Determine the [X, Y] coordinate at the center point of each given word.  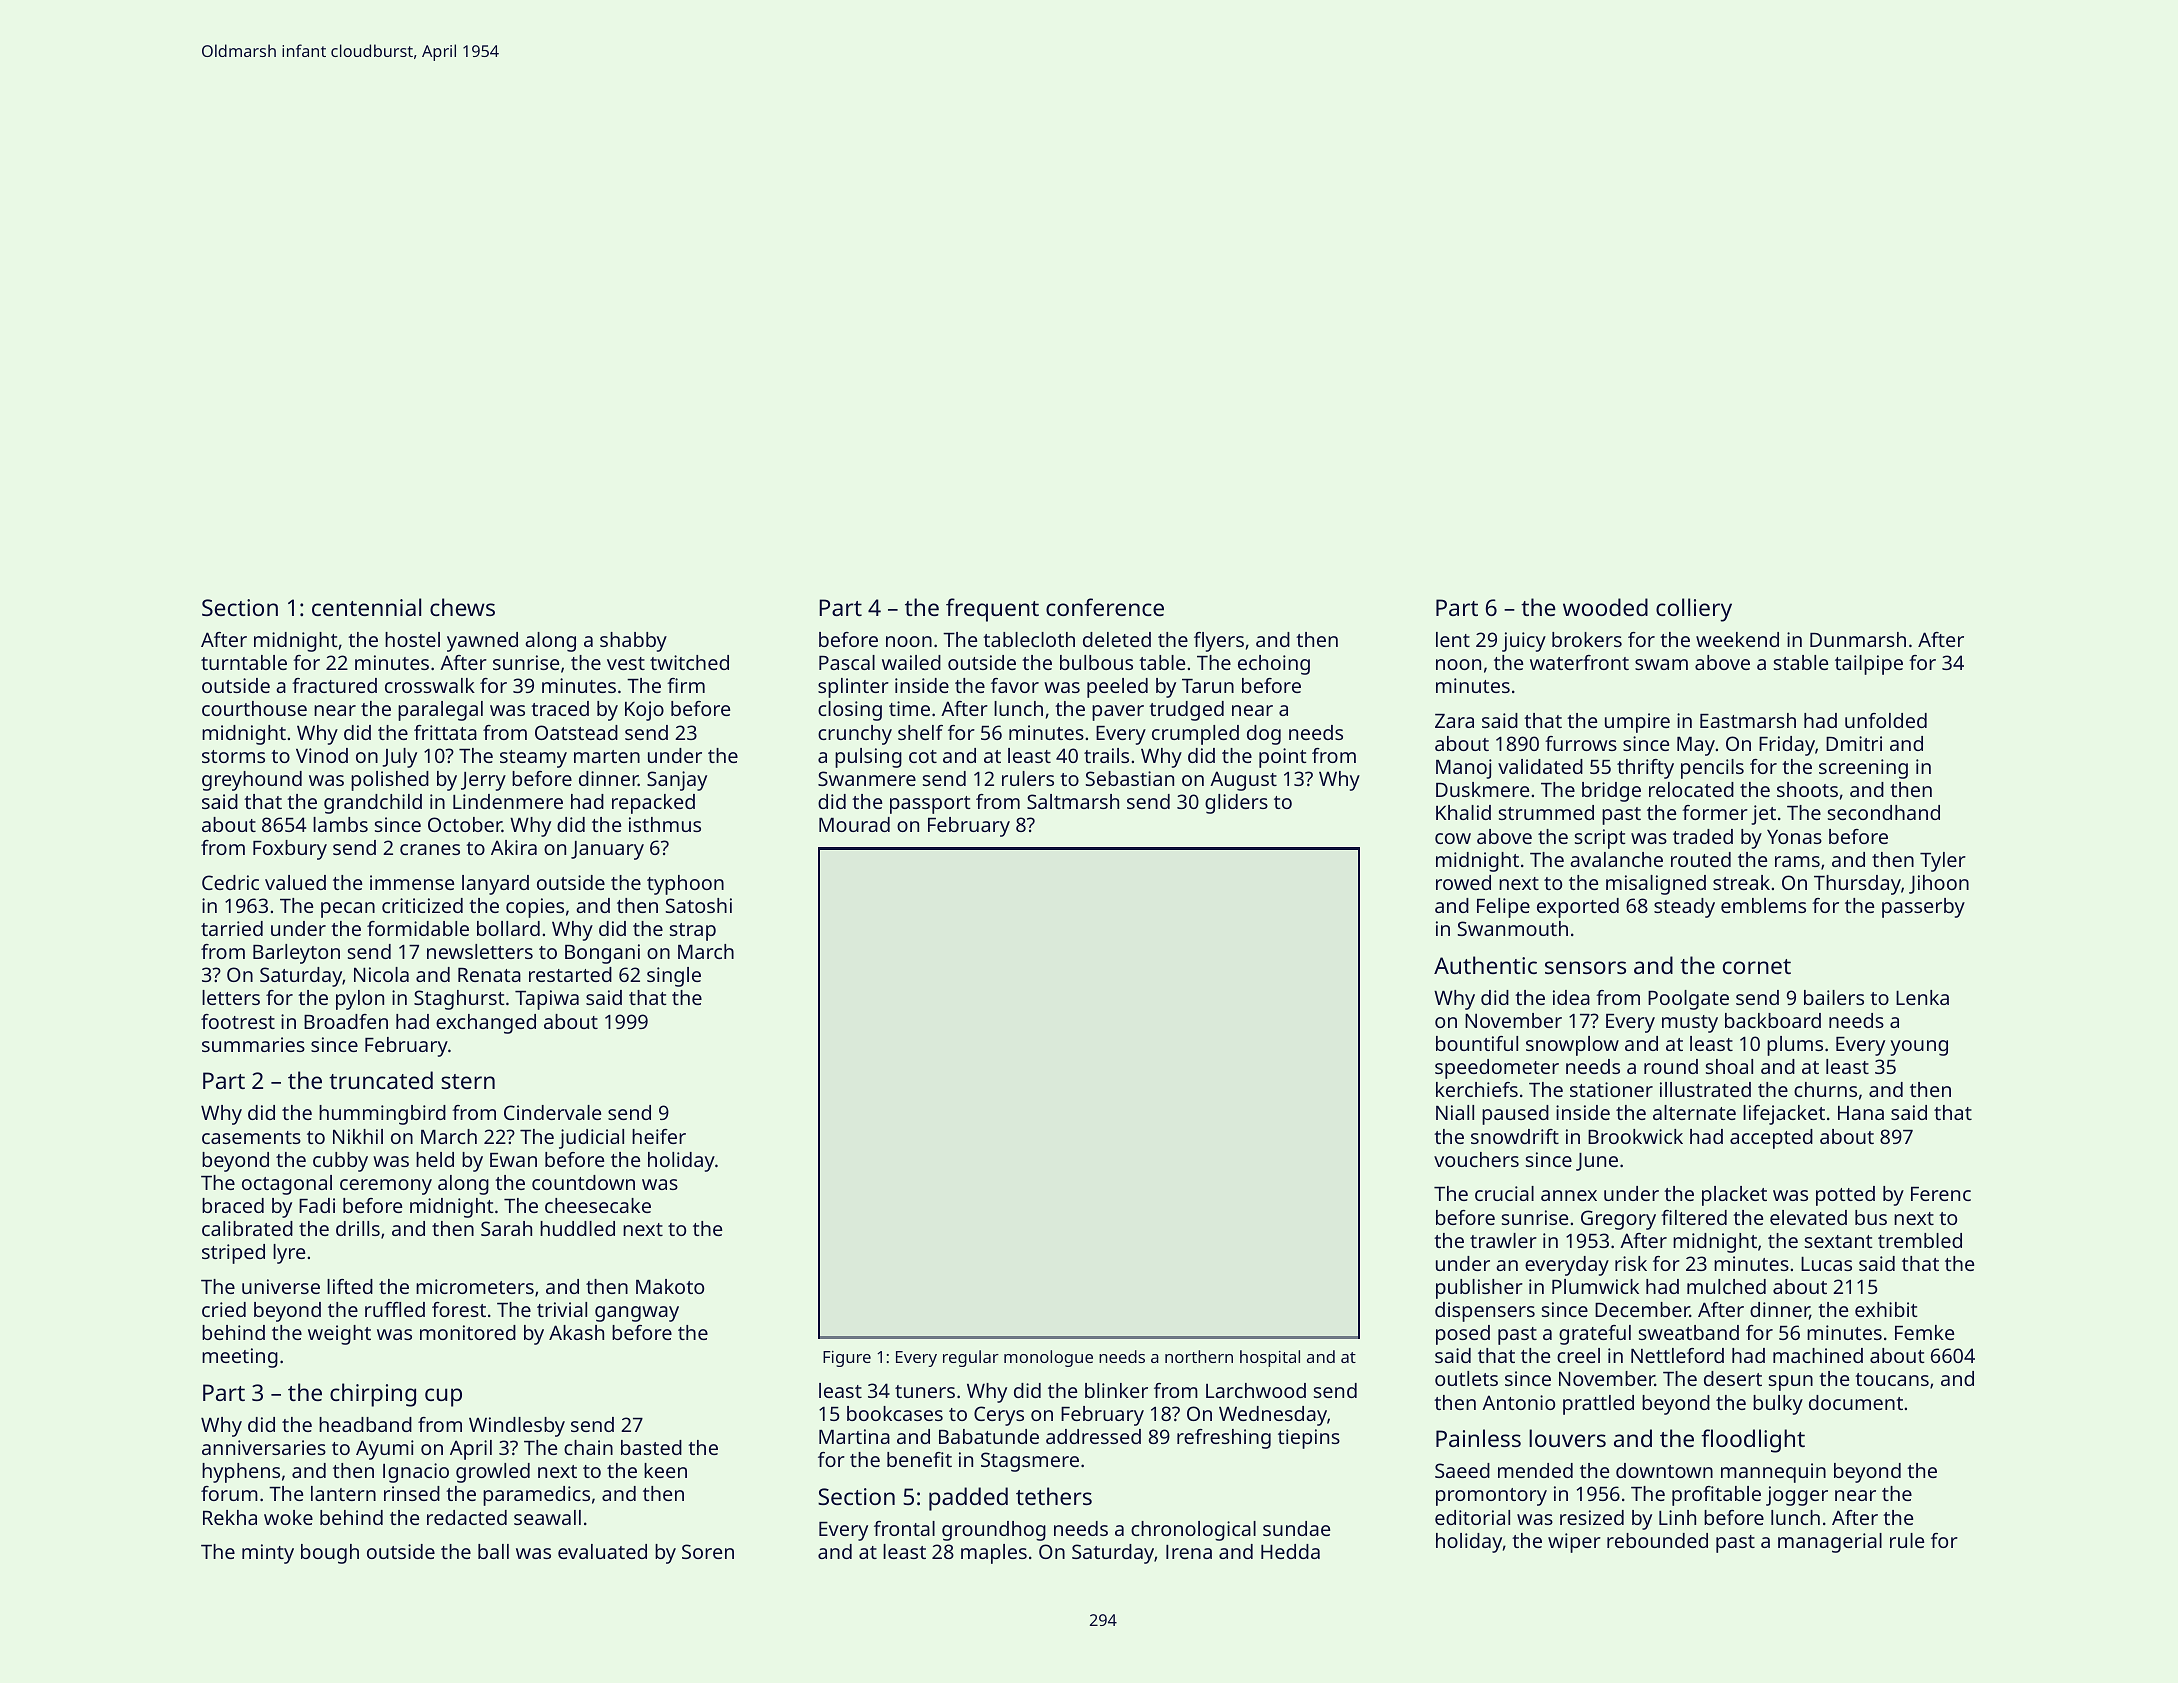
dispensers [1485, 1312]
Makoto [670, 1286]
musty [1690, 1024]
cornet [1757, 966]
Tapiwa [547, 1000]
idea [1571, 997]
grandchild [373, 804]
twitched [689, 662]
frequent [992, 610]
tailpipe [1869, 665]
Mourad [854, 824]
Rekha [230, 1517]
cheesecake [598, 1205]
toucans [1892, 1379]
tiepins [1309, 1439]
